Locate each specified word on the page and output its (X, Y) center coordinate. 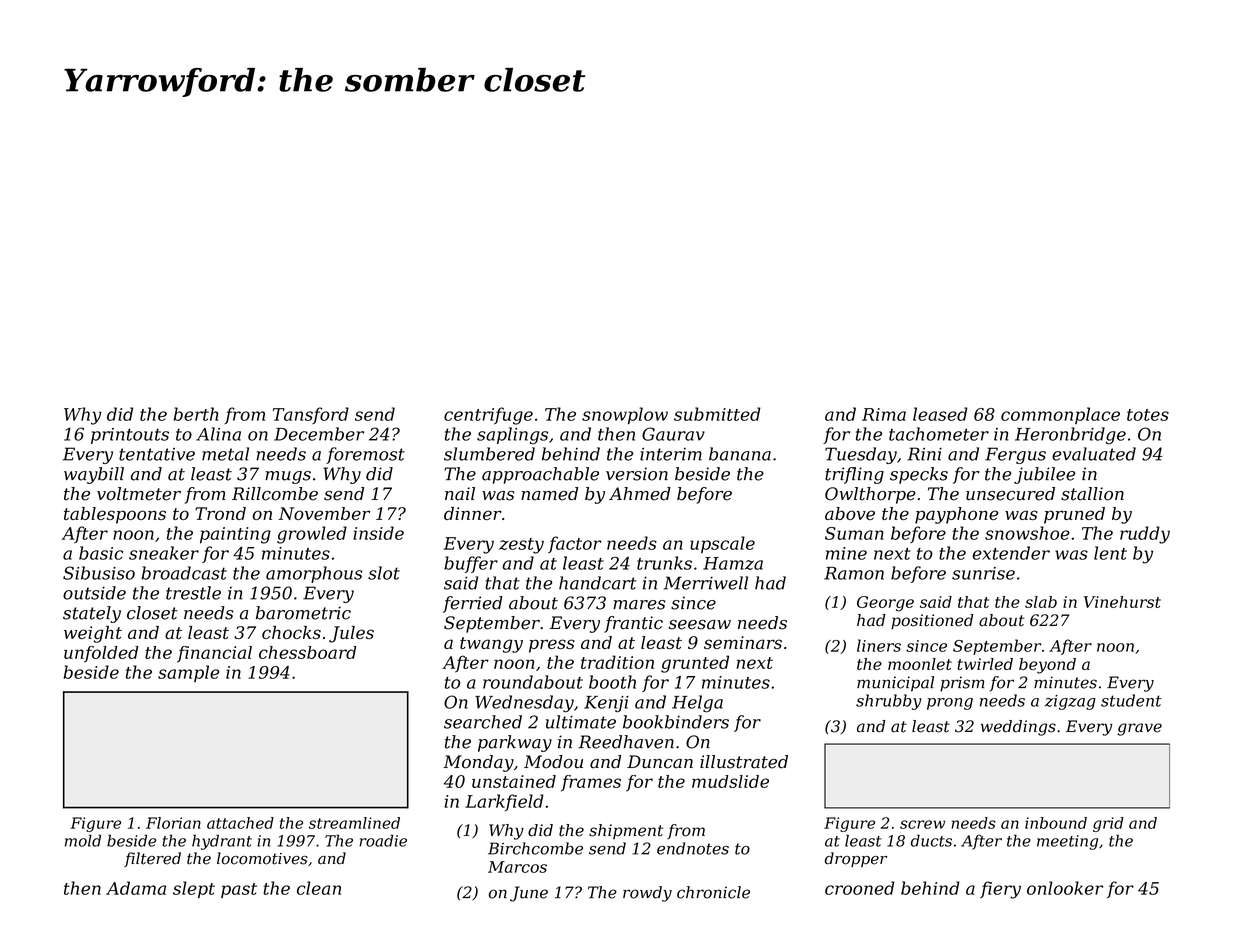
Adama (136, 888)
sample (188, 673)
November (324, 513)
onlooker (1065, 888)
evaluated (1094, 454)
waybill (94, 475)
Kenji (606, 704)
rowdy (647, 894)
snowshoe (1027, 533)
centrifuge (488, 416)
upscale (722, 544)
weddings (1018, 728)
